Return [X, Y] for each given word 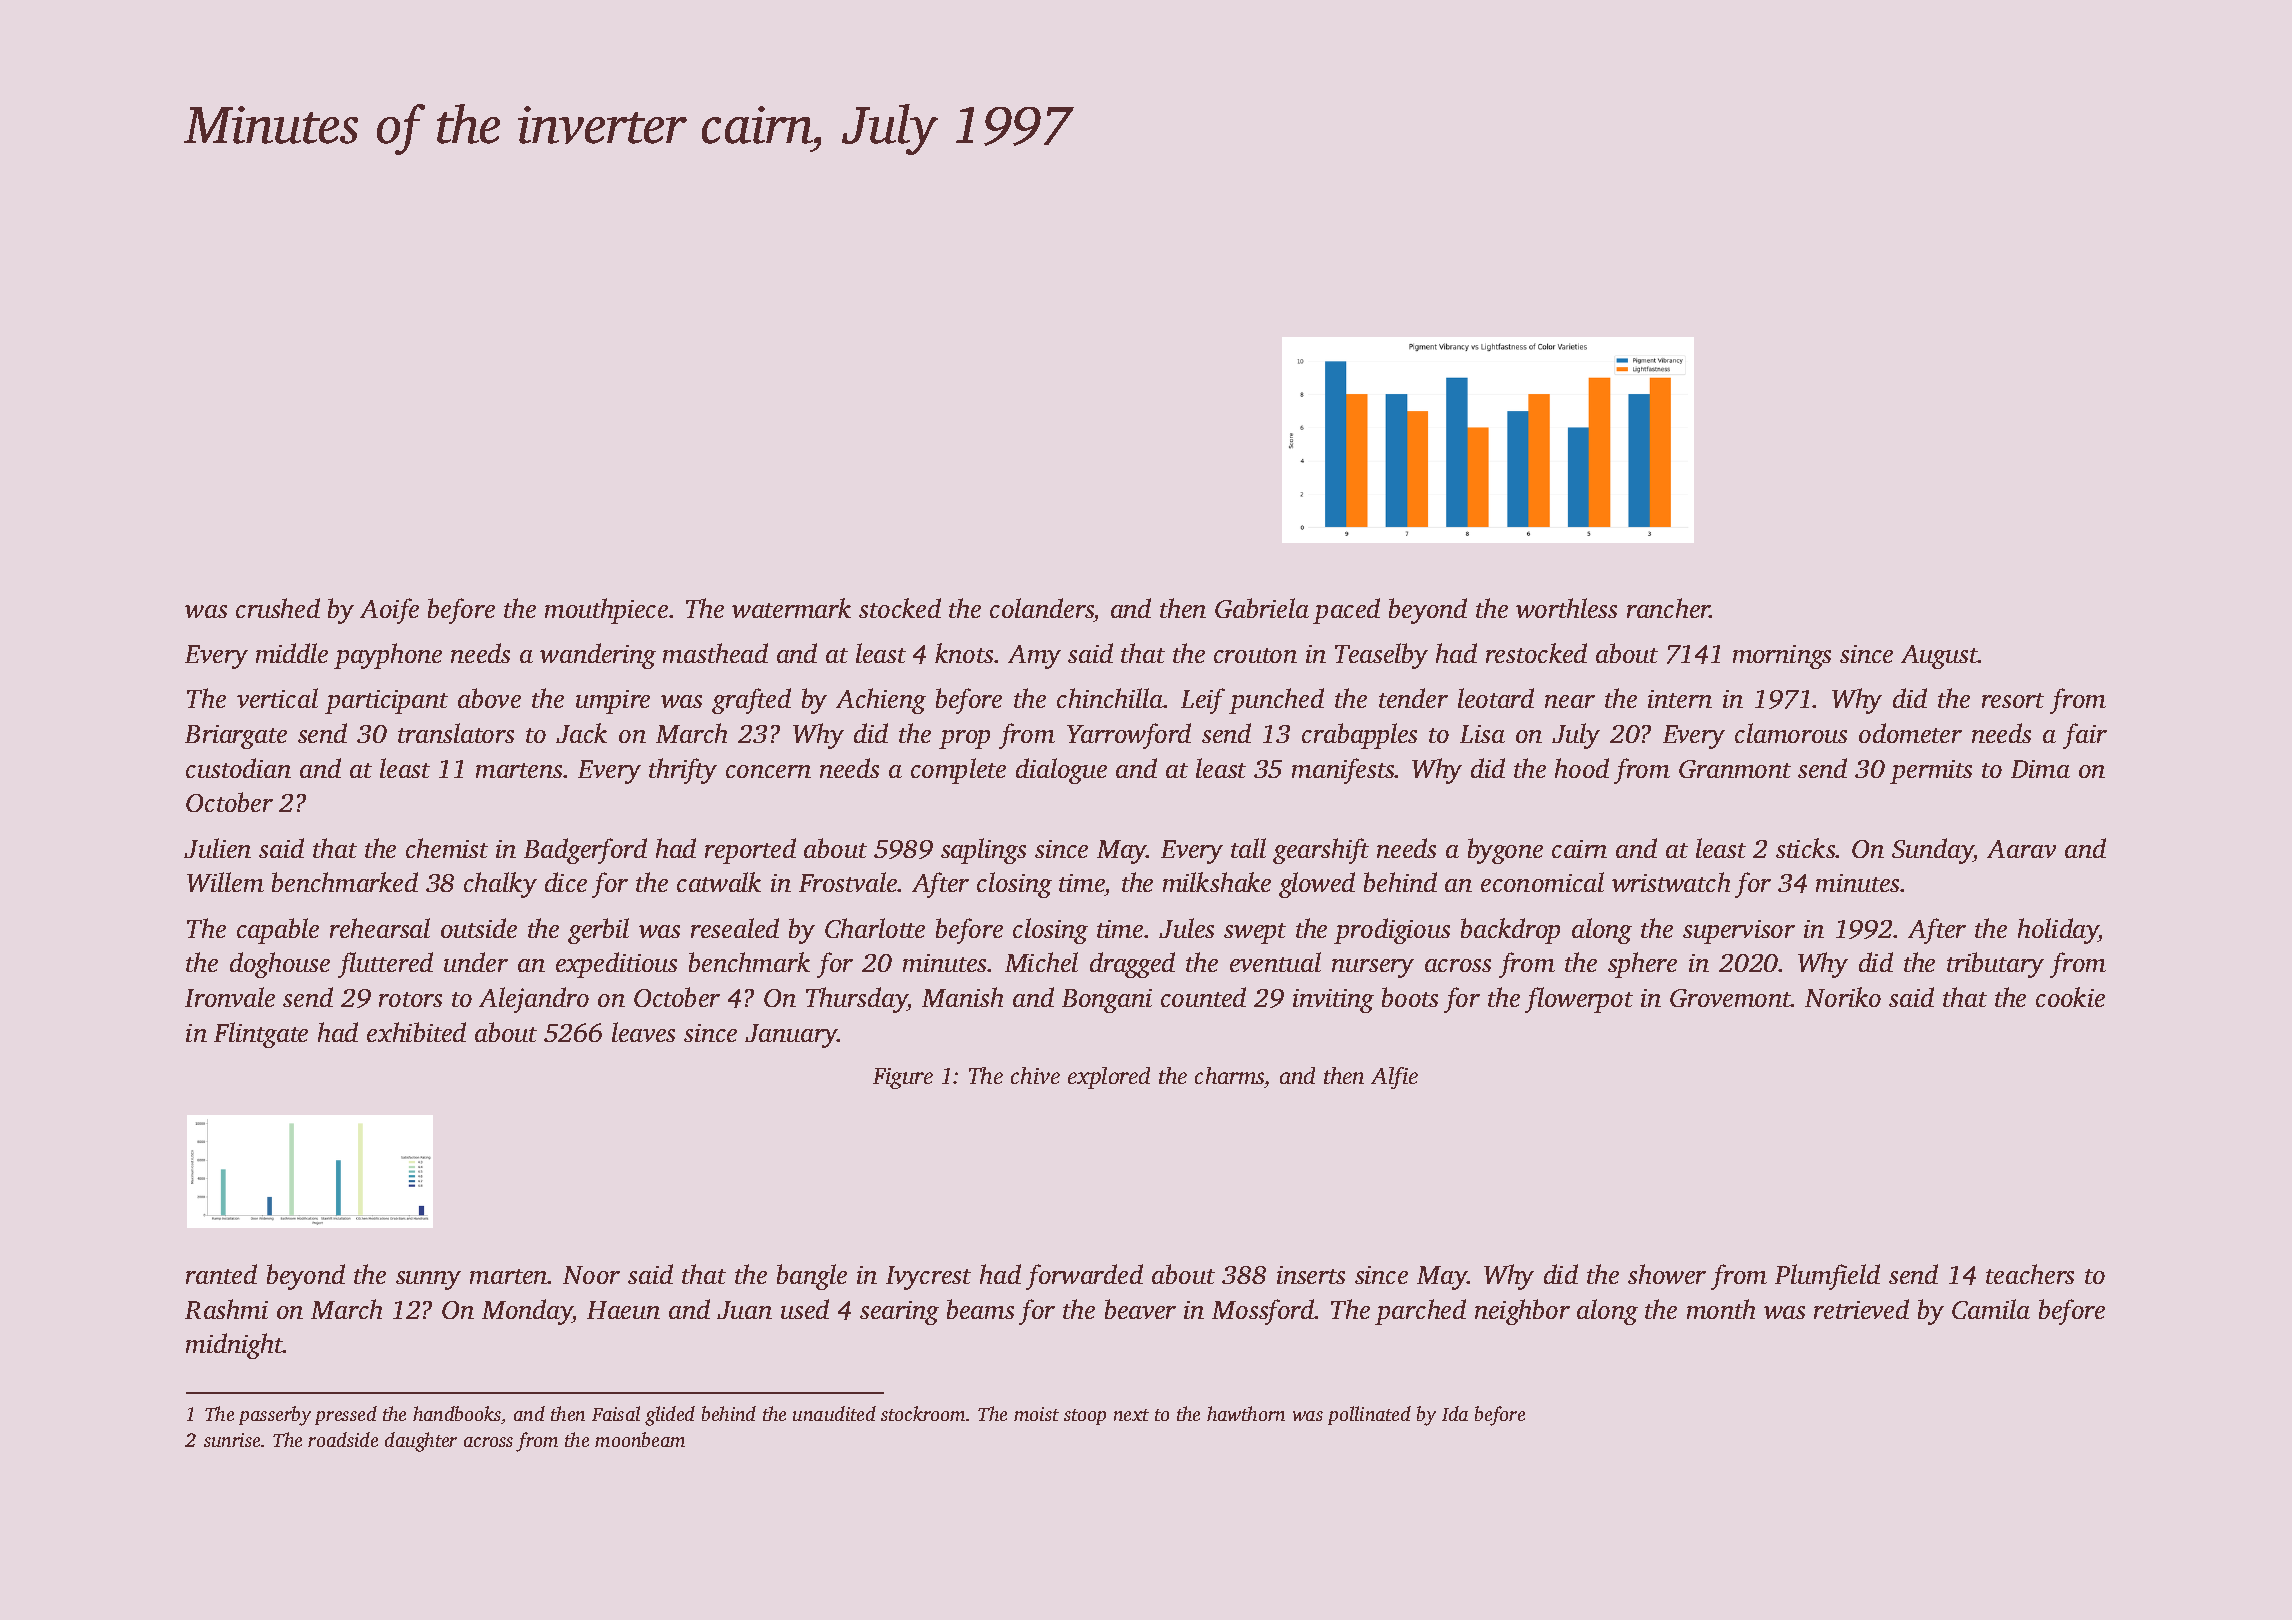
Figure [903, 1078]
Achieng [881, 701]
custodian [238, 768]
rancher [1668, 608]
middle [292, 653]
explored [1109, 1078]
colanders [1042, 608]
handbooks [457, 1413]
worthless [1566, 608]
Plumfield [1827, 1277]
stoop [1085, 1417]
